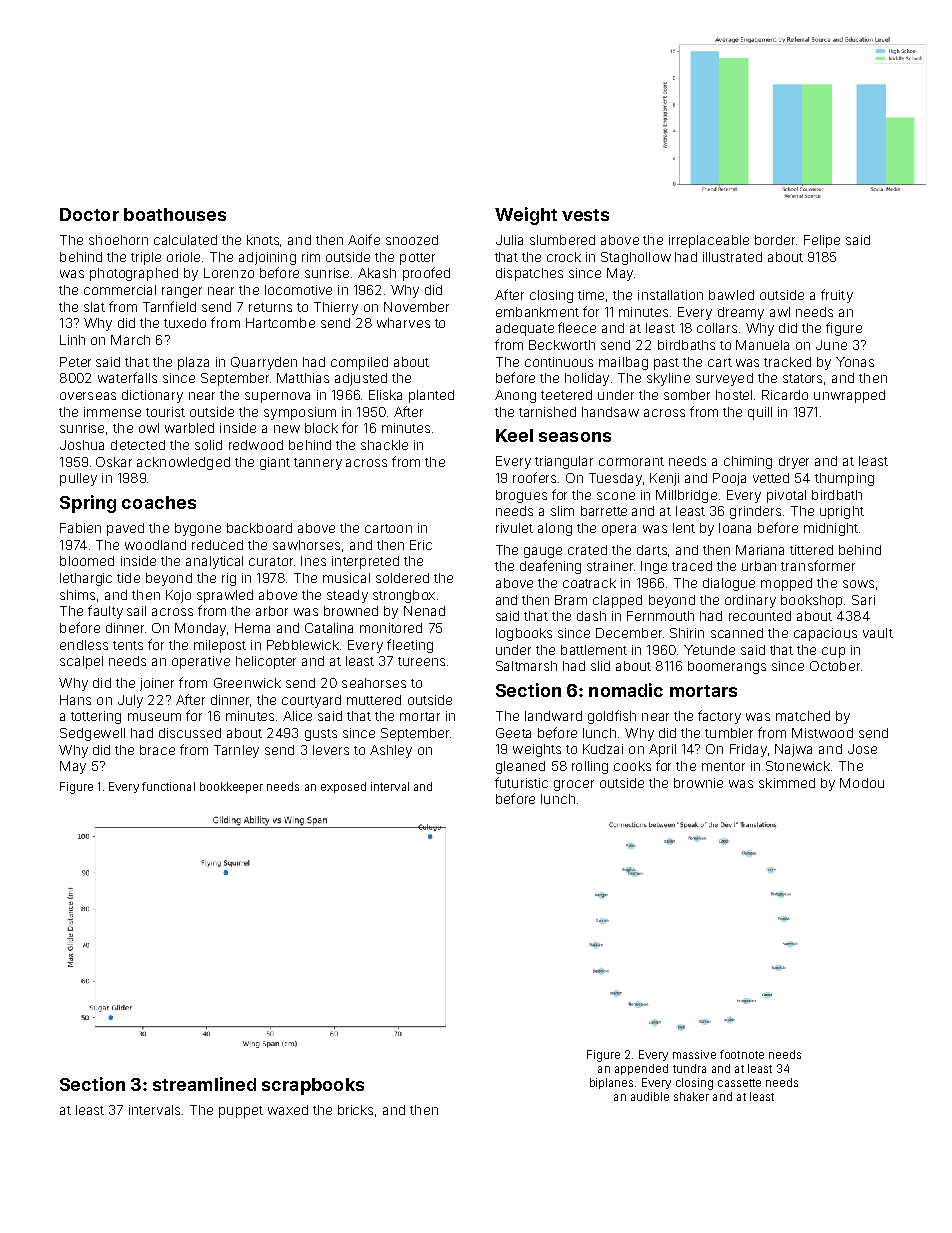 The height and width of the screenshot is (1233, 952). What do you see at coordinates (81, 662) in the screenshot?
I see `scalpel` at bounding box center [81, 662].
